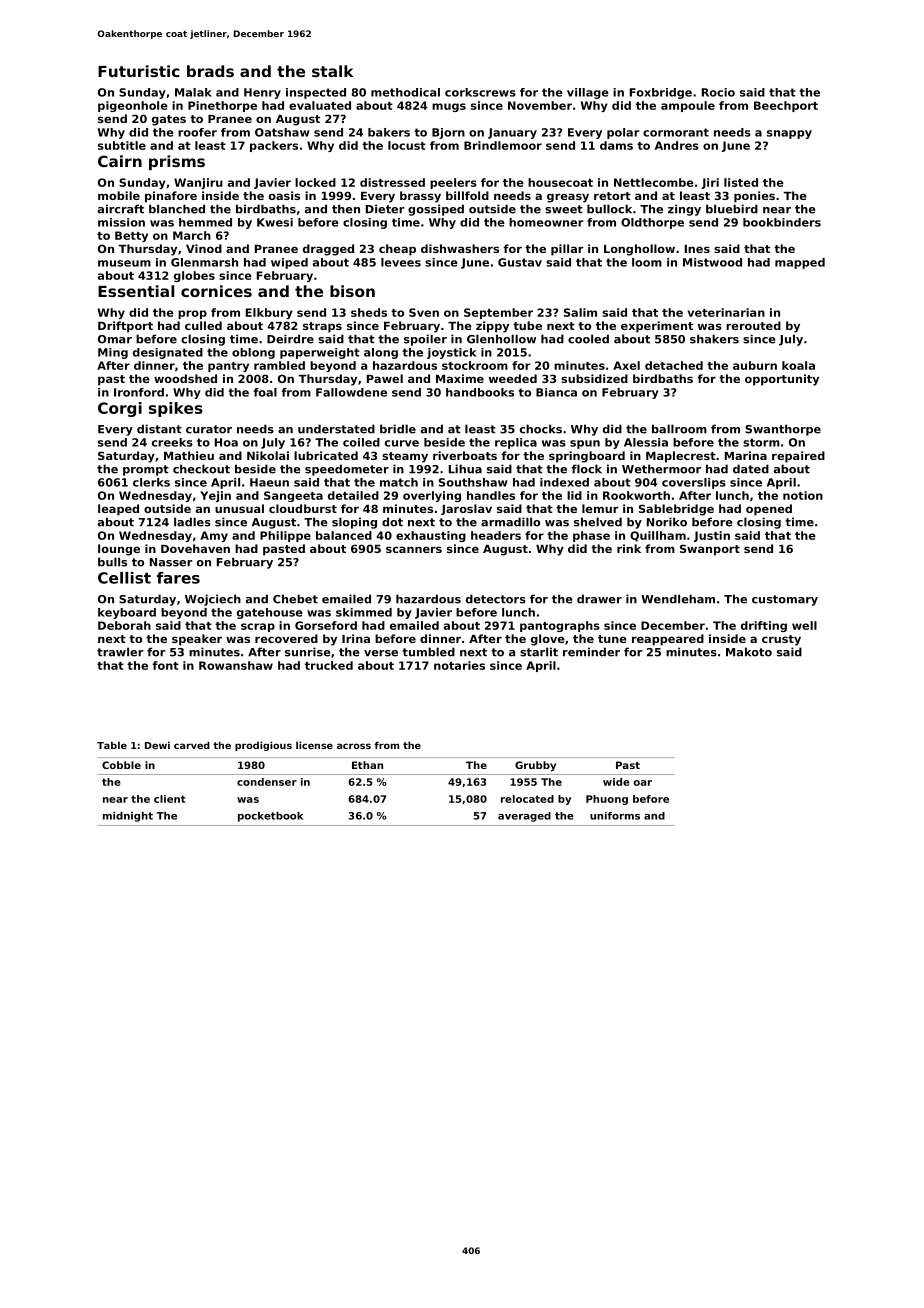 The height and width of the page is (1308, 924). I want to click on snappy, so click(789, 134).
